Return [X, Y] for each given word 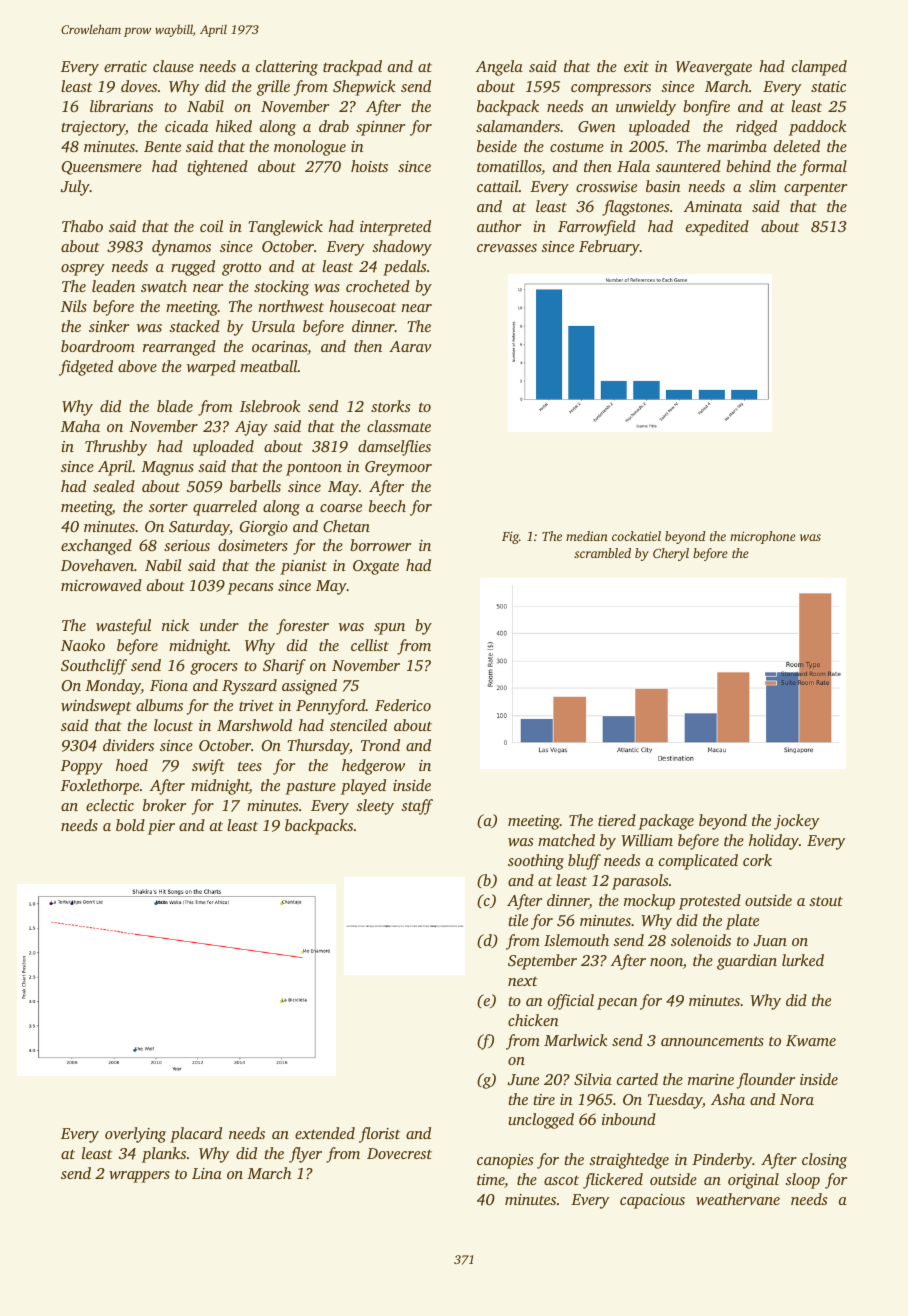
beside [497, 146]
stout [826, 901]
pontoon [314, 469]
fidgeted [86, 368]
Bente [162, 146]
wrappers [139, 1177]
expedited [717, 228]
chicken [533, 1020]
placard [196, 1135]
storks [390, 406]
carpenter [815, 189]
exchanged [96, 547]
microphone [763, 537]
